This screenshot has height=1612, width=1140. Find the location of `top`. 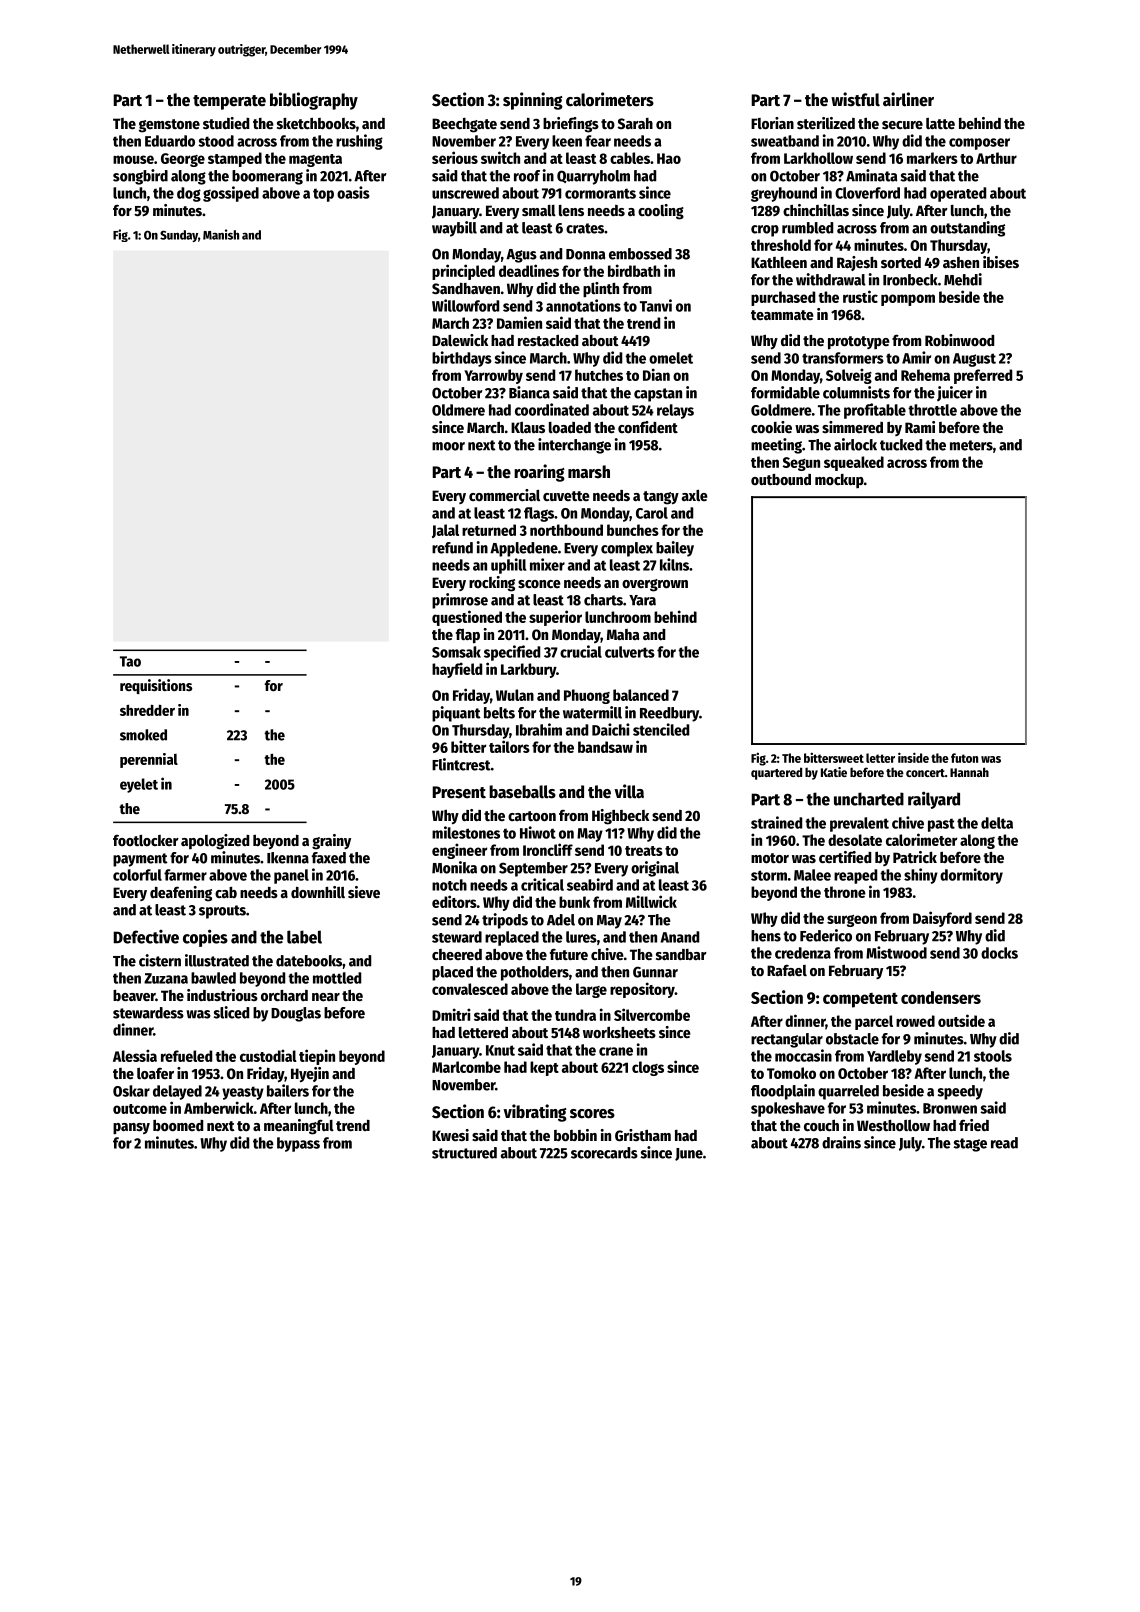

top is located at coordinates (323, 195).
